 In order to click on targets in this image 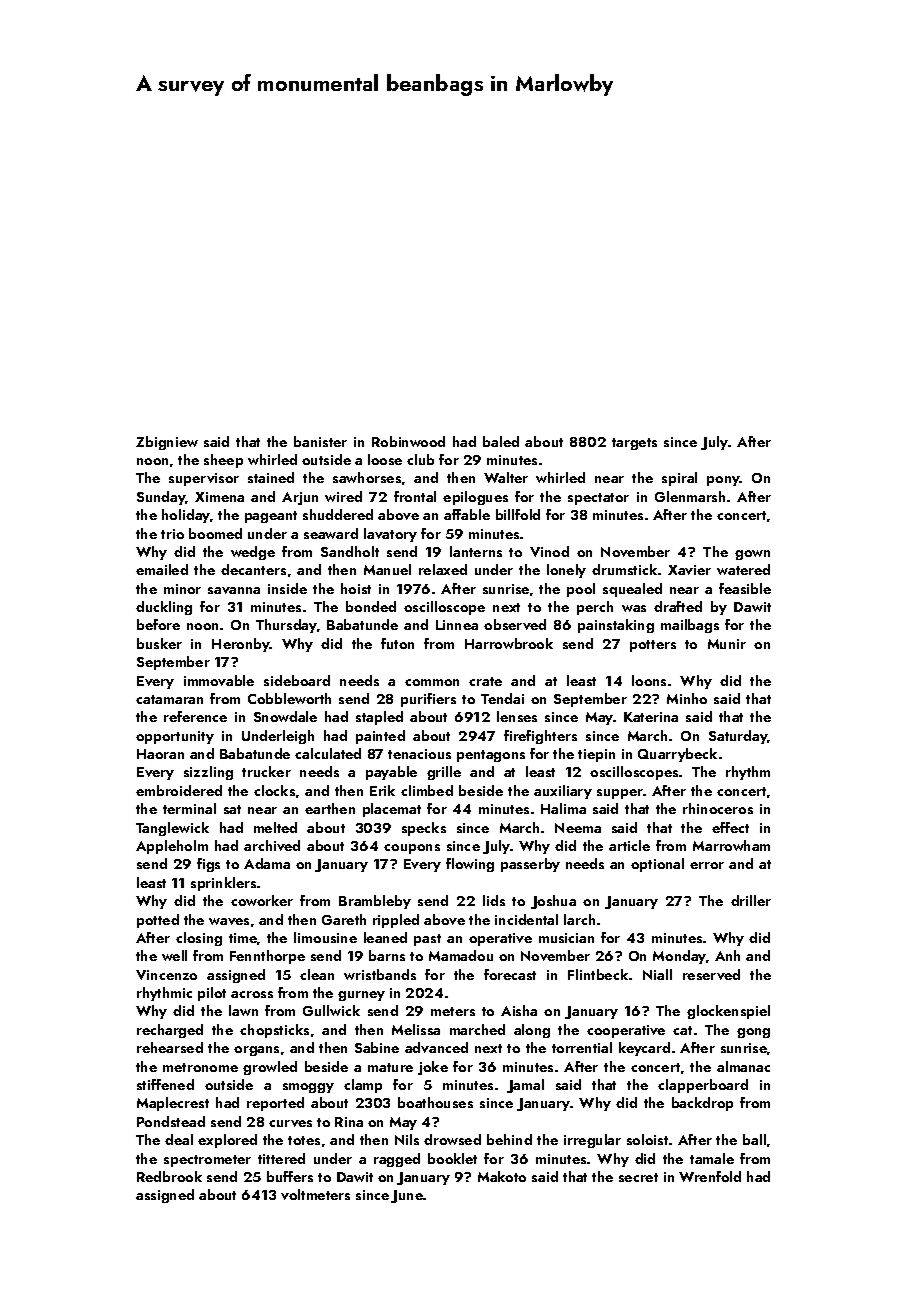, I will do `click(634, 444)`.
